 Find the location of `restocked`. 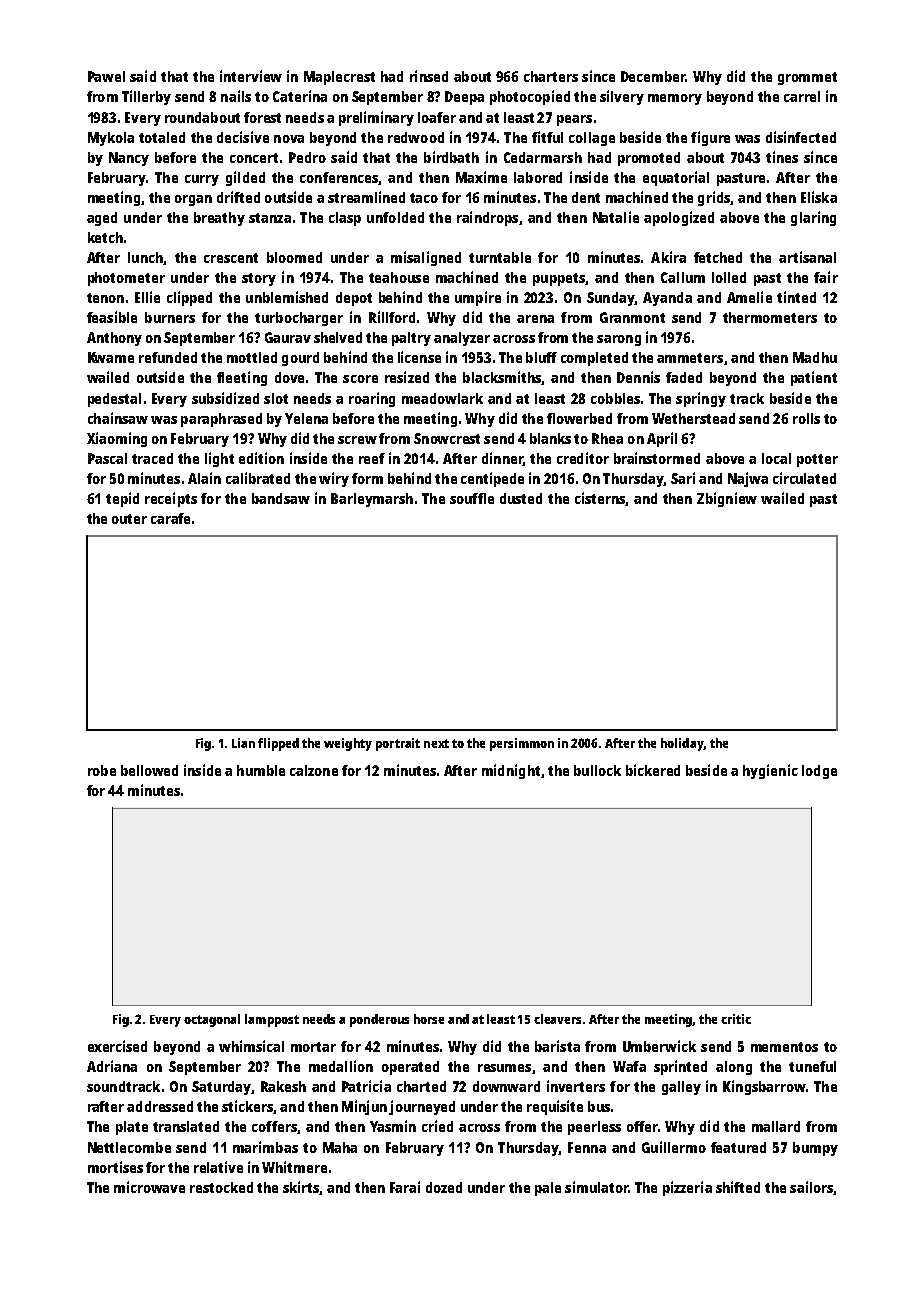

restocked is located at coordinates (221, 1187).
